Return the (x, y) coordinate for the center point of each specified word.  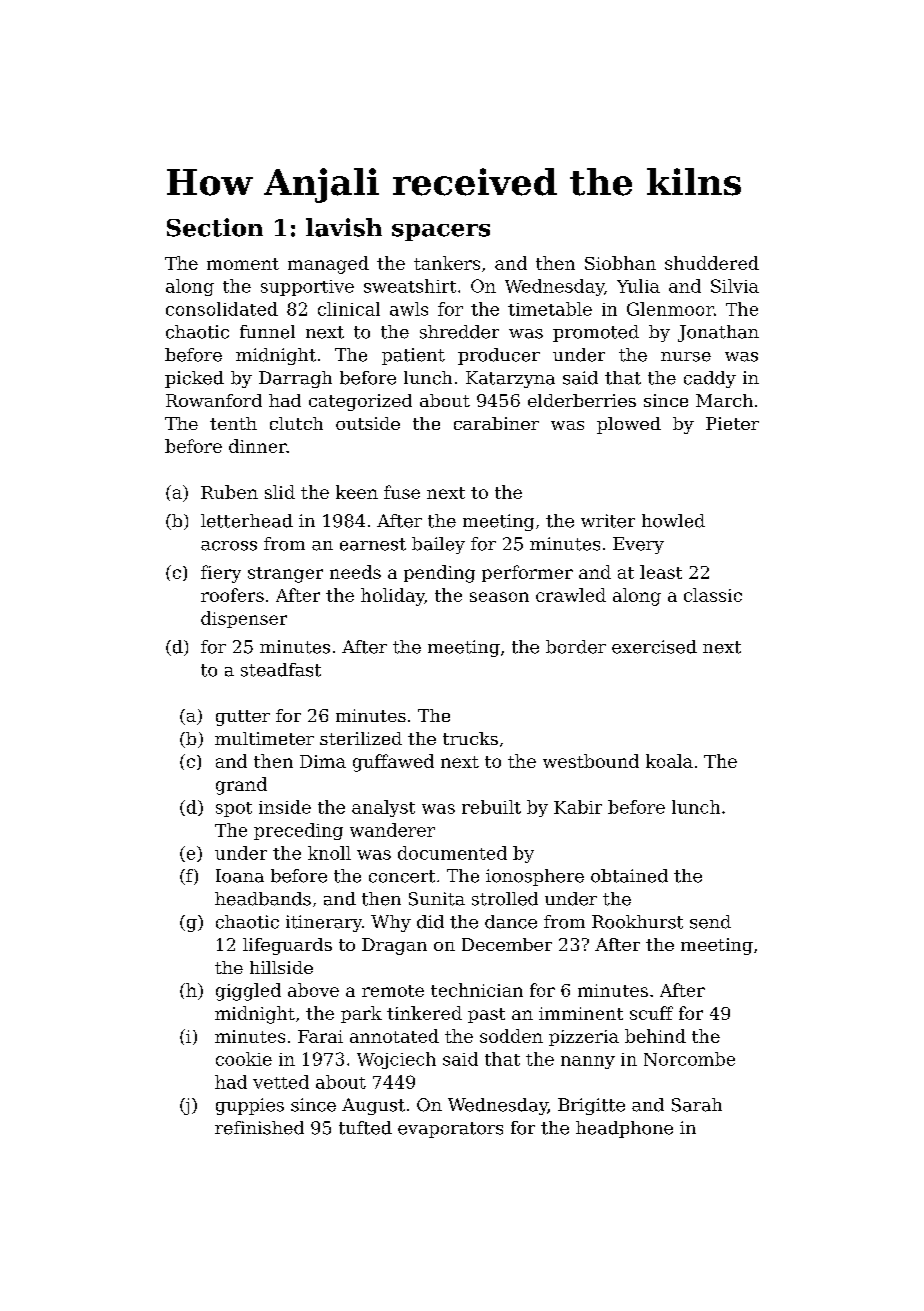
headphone (624, 1129)
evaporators (450, 1130)
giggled (248, 992)
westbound (591, 761)
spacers (441, 232)
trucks (470, 738)
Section (215, 227)
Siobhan (620, 263)
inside (285, 807)
